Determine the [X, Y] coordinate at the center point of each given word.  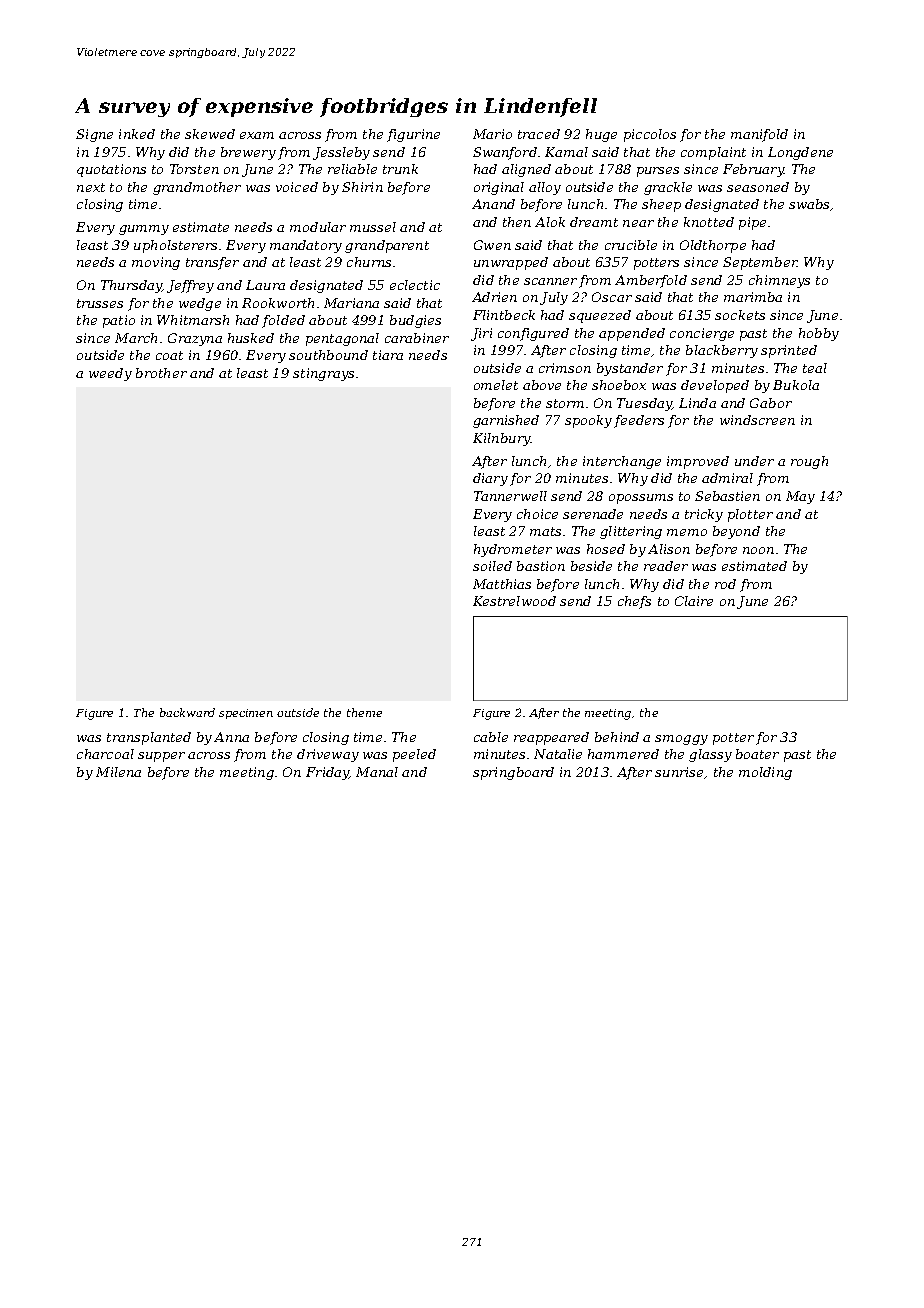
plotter [750, 515]
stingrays [323, 374]
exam [257, 135]
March [136, 338]
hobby [819, 334]
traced [539, 134]
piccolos [650, 135]
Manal [377, 772]
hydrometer [513, 550]
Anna [231, 737]
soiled [492, 566]
